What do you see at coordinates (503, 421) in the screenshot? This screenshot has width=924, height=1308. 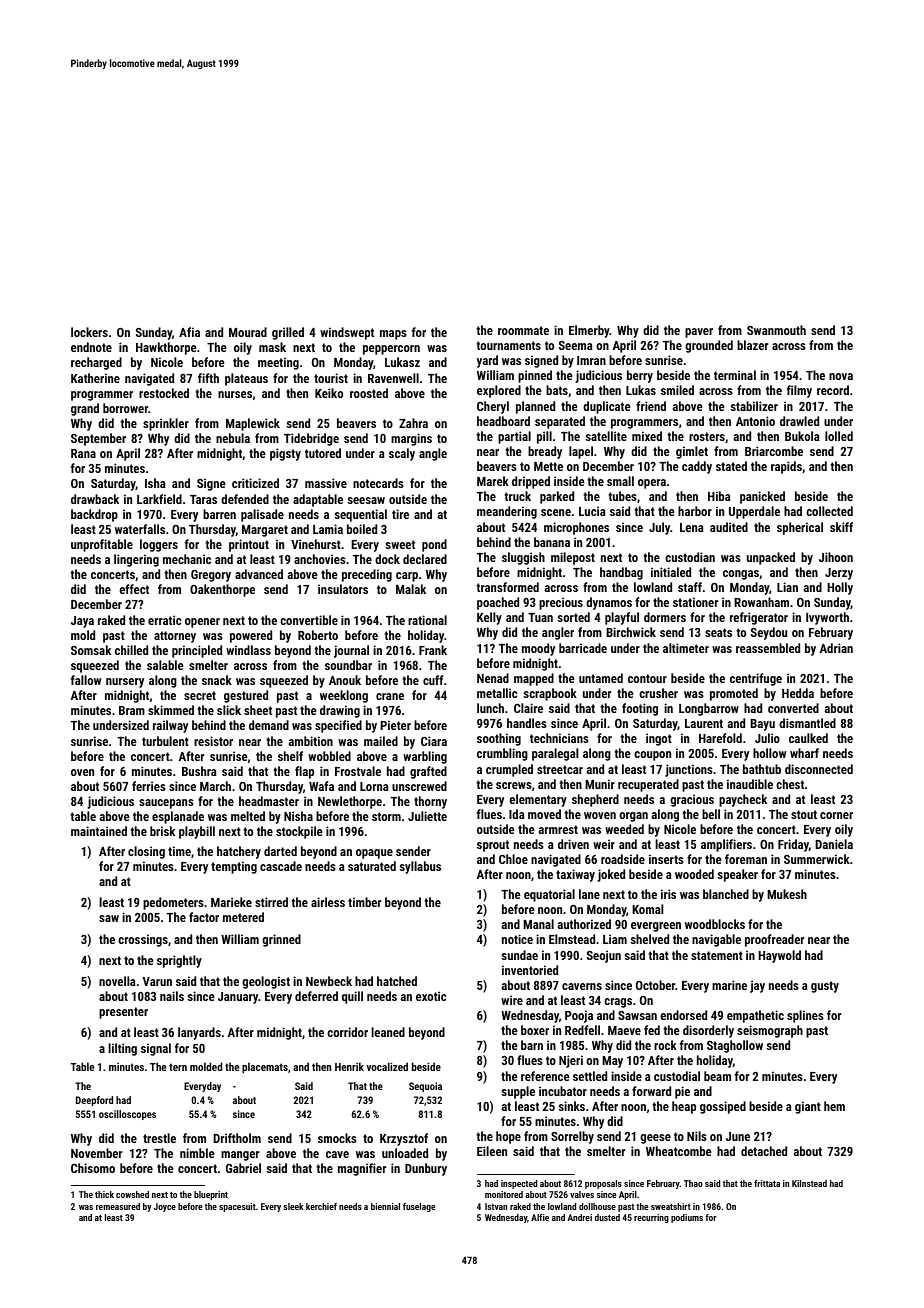 I see `headboard` at bounding box center [503, 421].
